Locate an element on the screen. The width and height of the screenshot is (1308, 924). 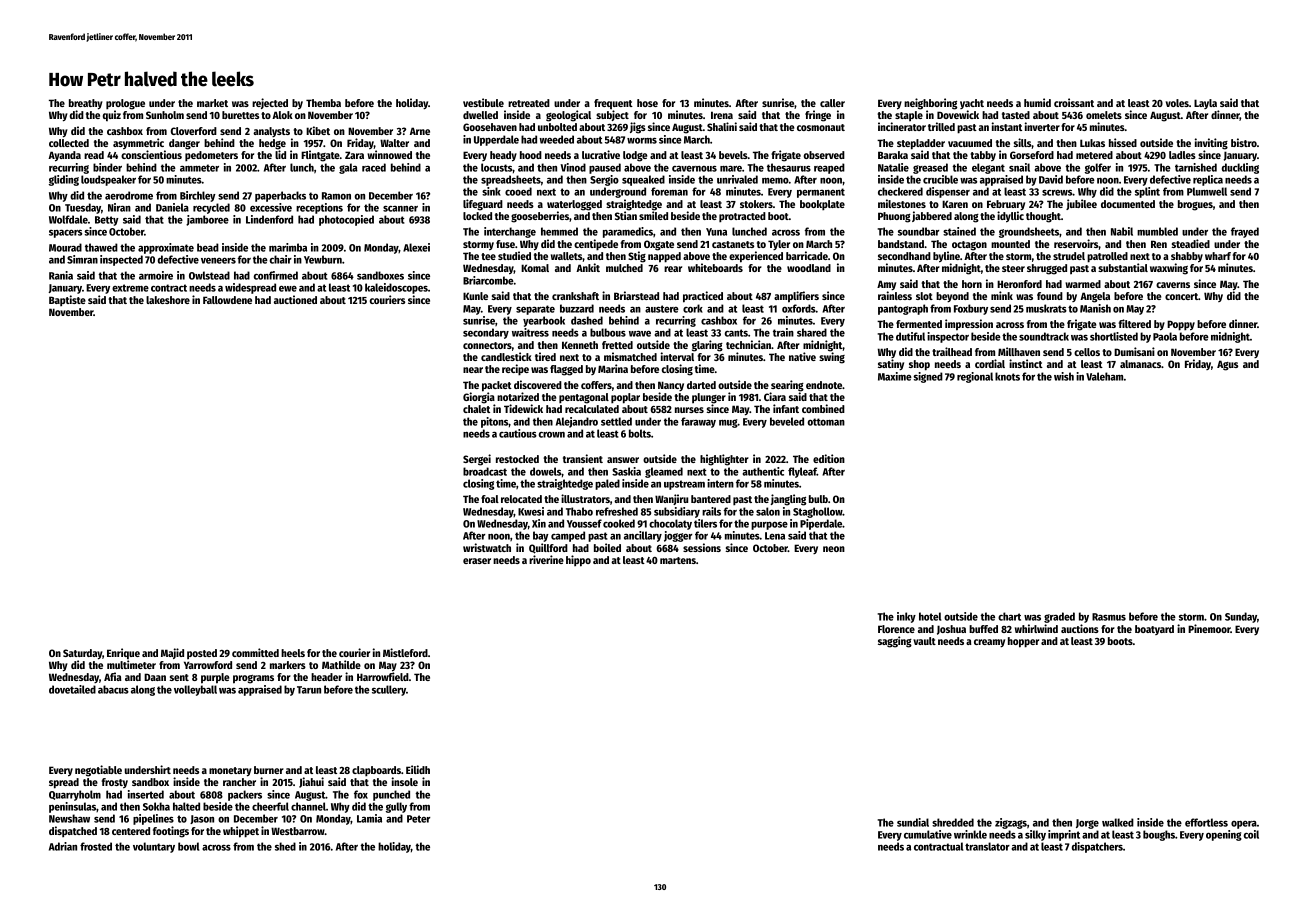
Layla is located at coordinates (1205, 104).
